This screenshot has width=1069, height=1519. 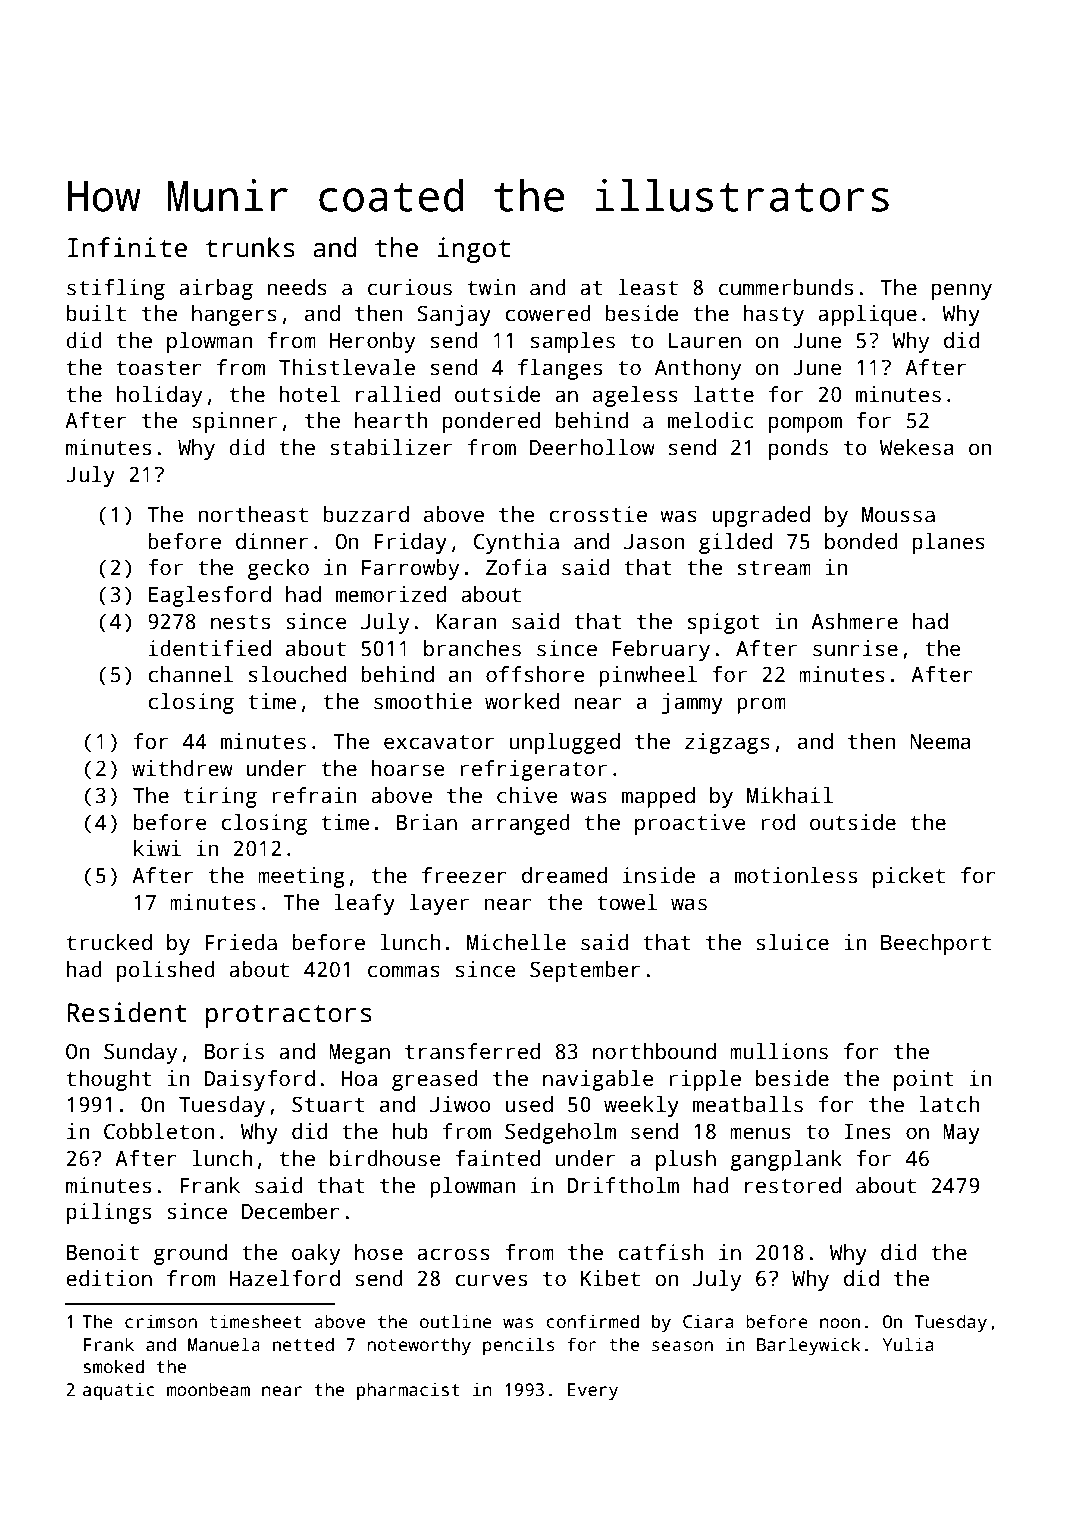 I want to click on hearth, so click(x=391, y=420).
